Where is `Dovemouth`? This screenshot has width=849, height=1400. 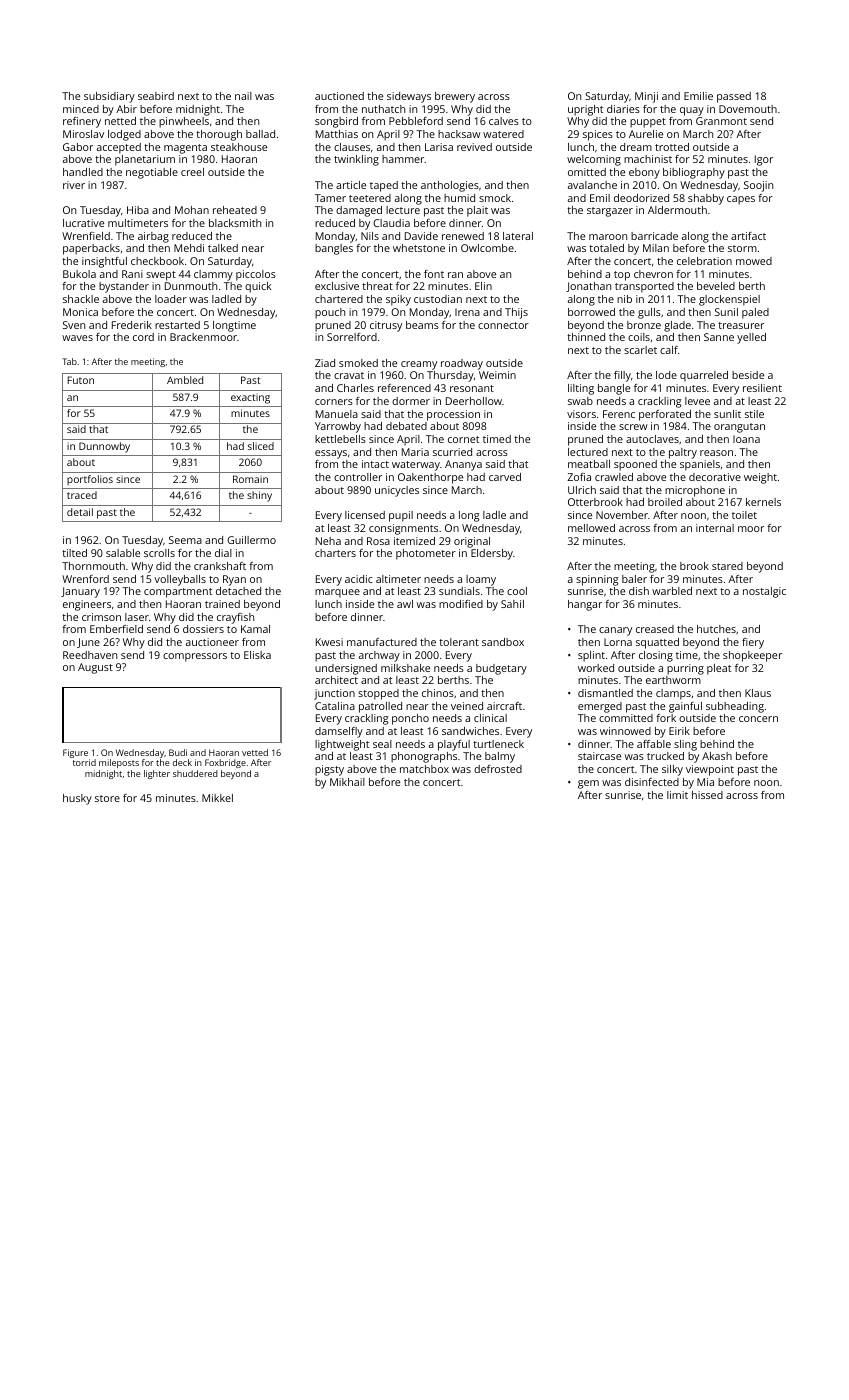 Dovemouth is located at coordinates (748, 109).
